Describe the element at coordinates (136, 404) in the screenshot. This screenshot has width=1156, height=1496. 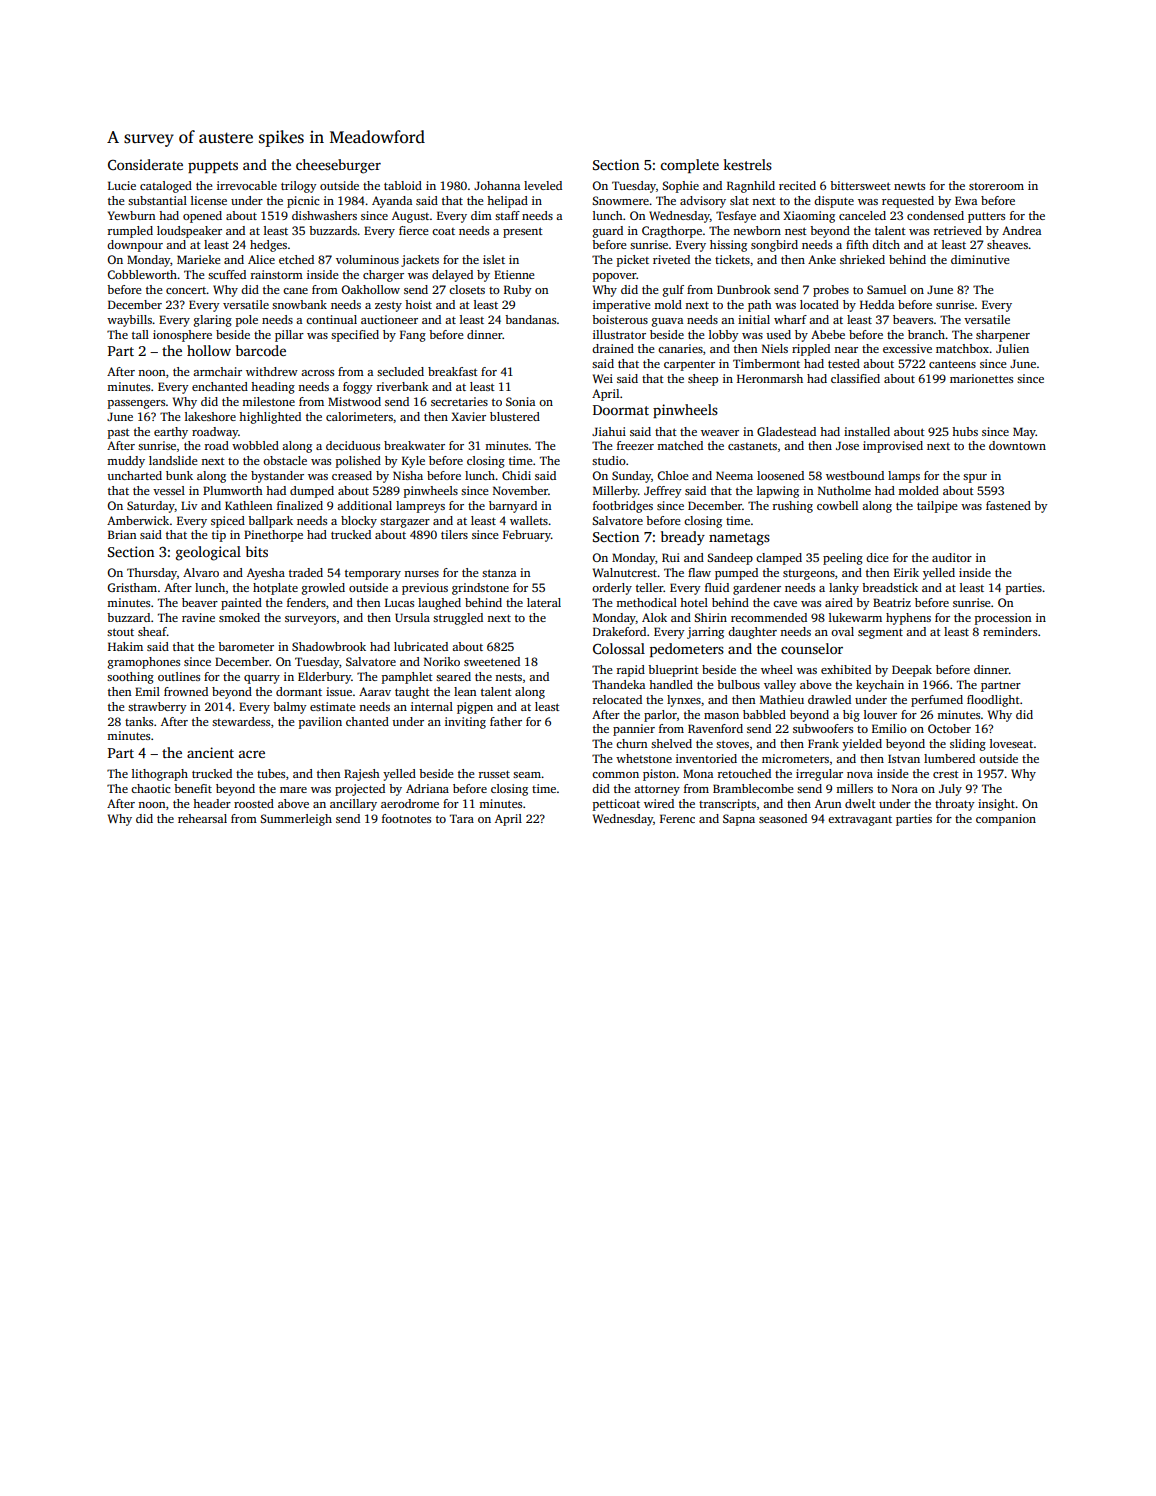
I see `passengers` at that location.
